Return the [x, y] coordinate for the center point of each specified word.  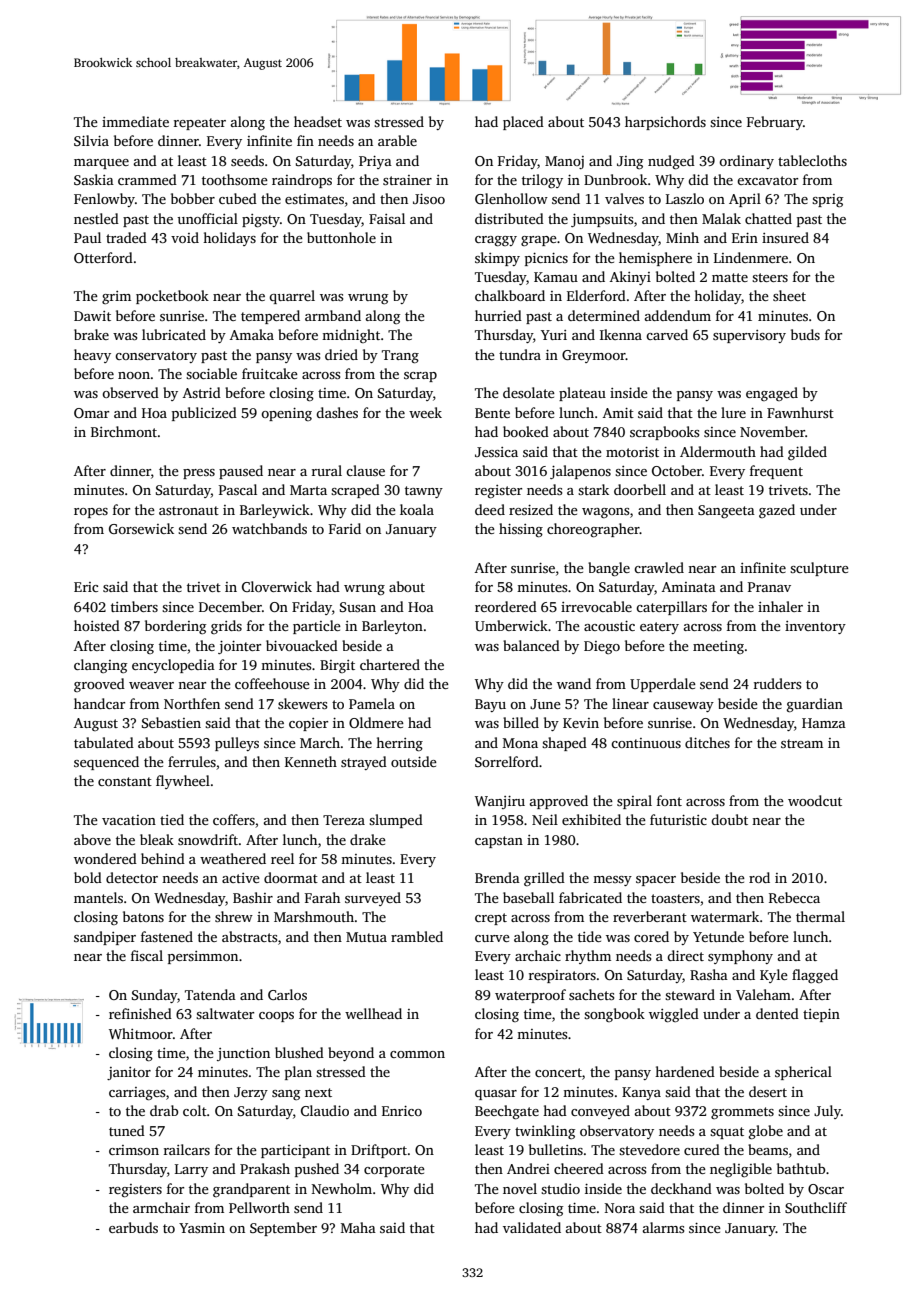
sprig [827, 200]
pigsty [261, 221]
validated [532, 1227]
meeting [718, 647]
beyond [351, 1054]
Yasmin [202, 1228]
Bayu [490, 705]
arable [397, 140]
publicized [204, 414]
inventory [815, 627]
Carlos [287, 994]
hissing [521, 530]
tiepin [821, 1015]
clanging [100, 666]
